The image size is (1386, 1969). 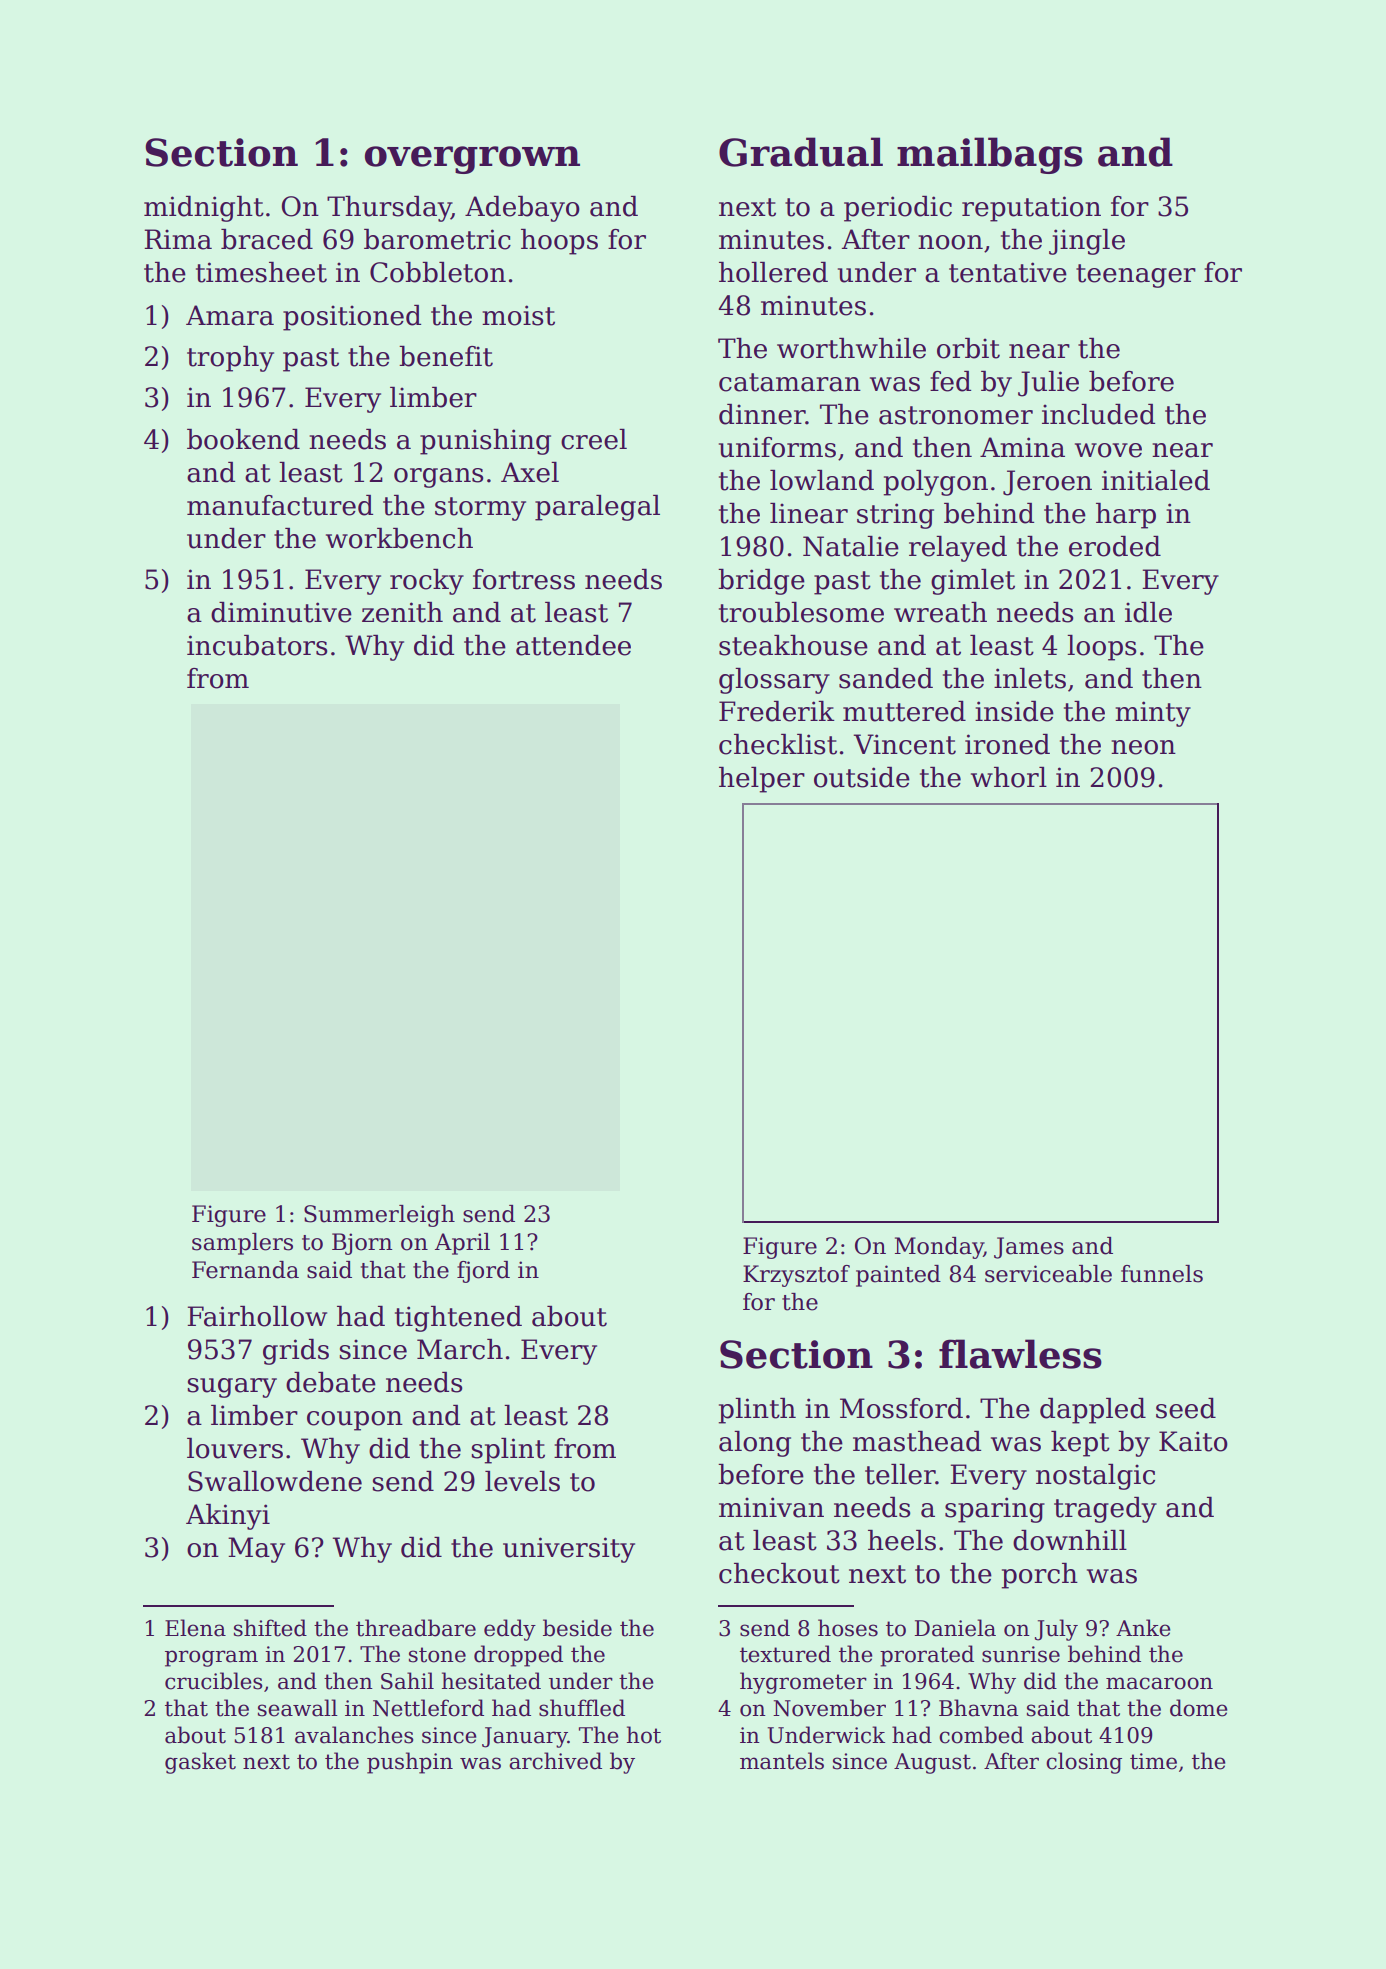 I want to click on idle, so click(x=1148, y=612).
